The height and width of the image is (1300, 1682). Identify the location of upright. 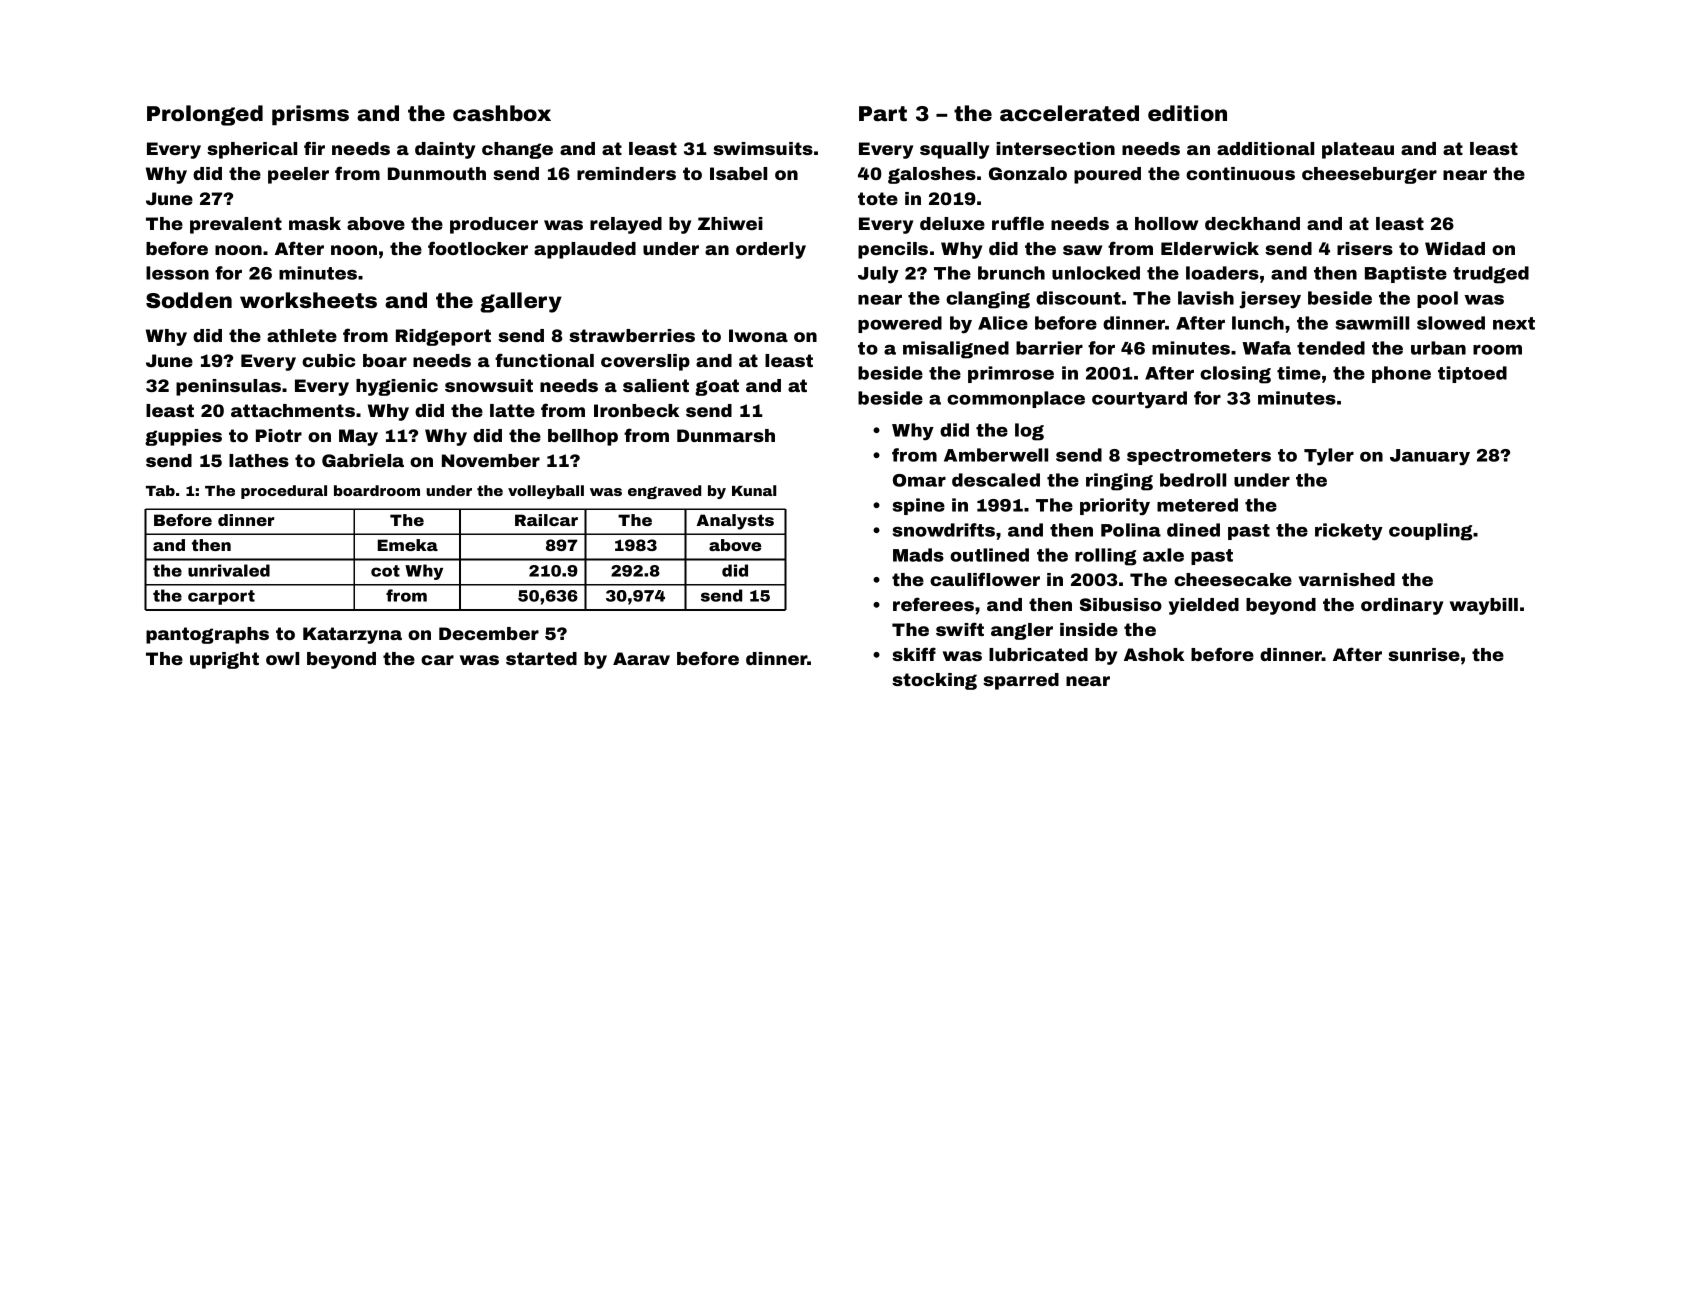
(224, 660).
